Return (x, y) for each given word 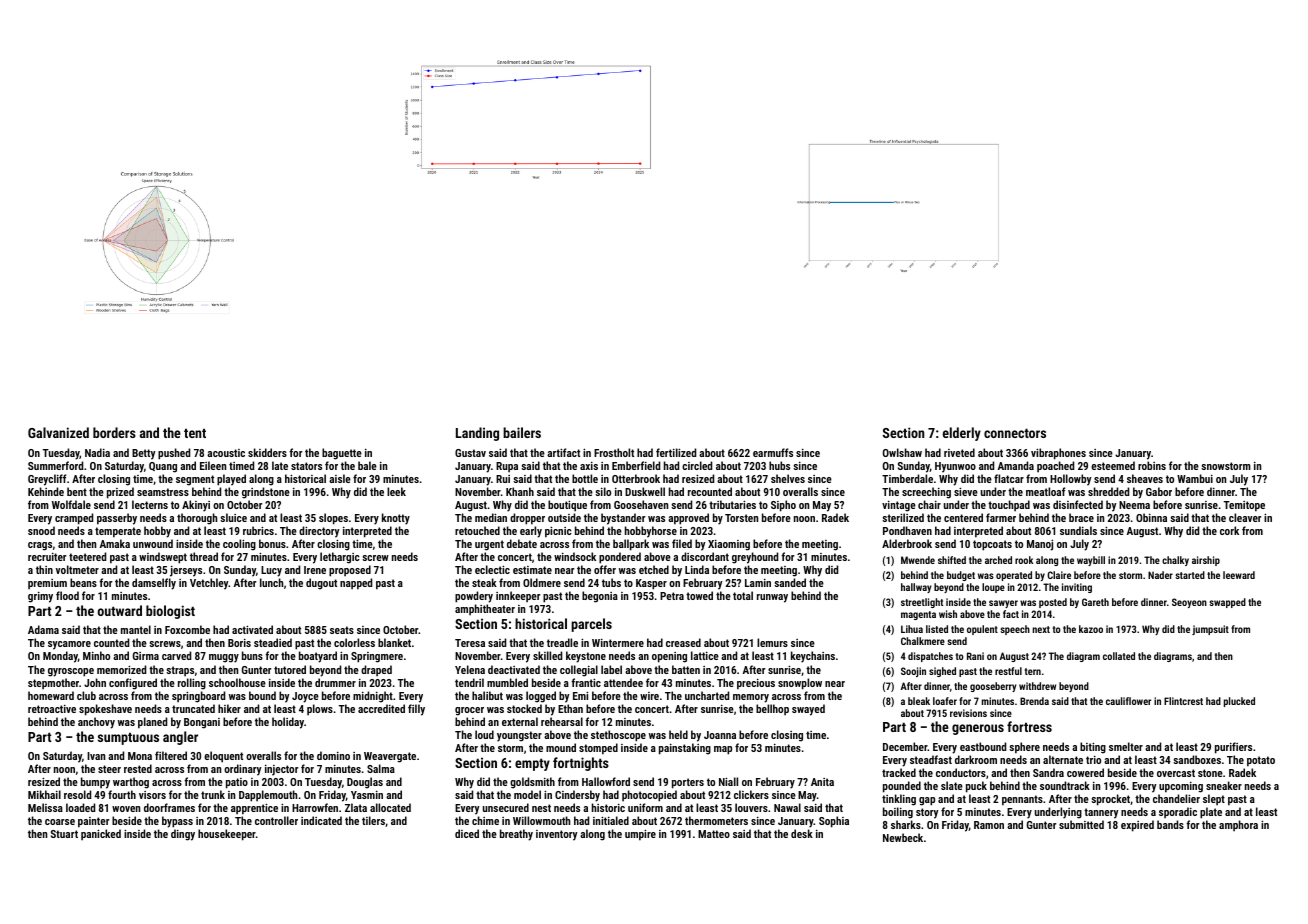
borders (114, 432)
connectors (1015, 433)
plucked (1239, 702)
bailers (522, 432)
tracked (899, 772)
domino (333, 755)
